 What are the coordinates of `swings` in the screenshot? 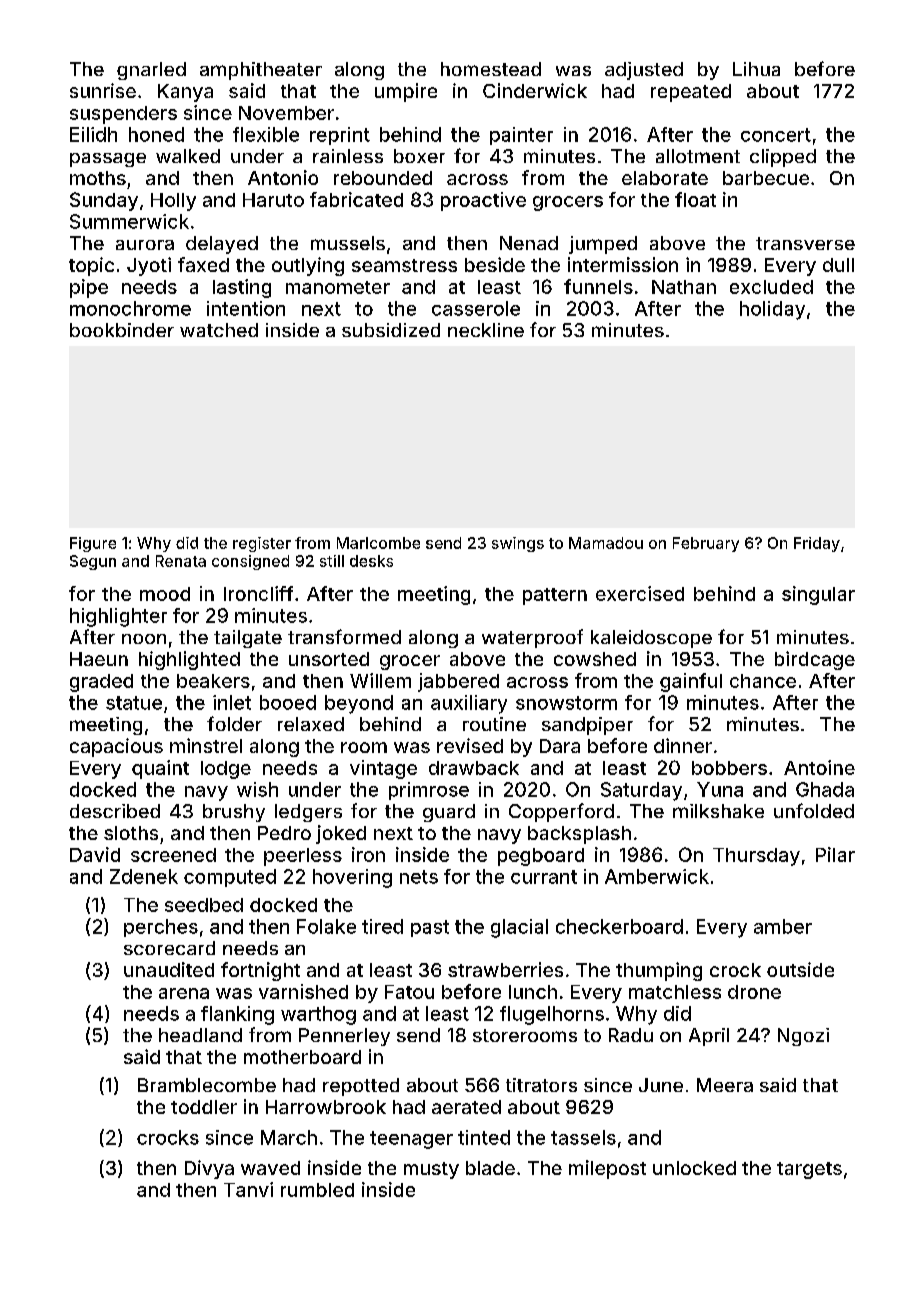 It's located at (518, 544).
